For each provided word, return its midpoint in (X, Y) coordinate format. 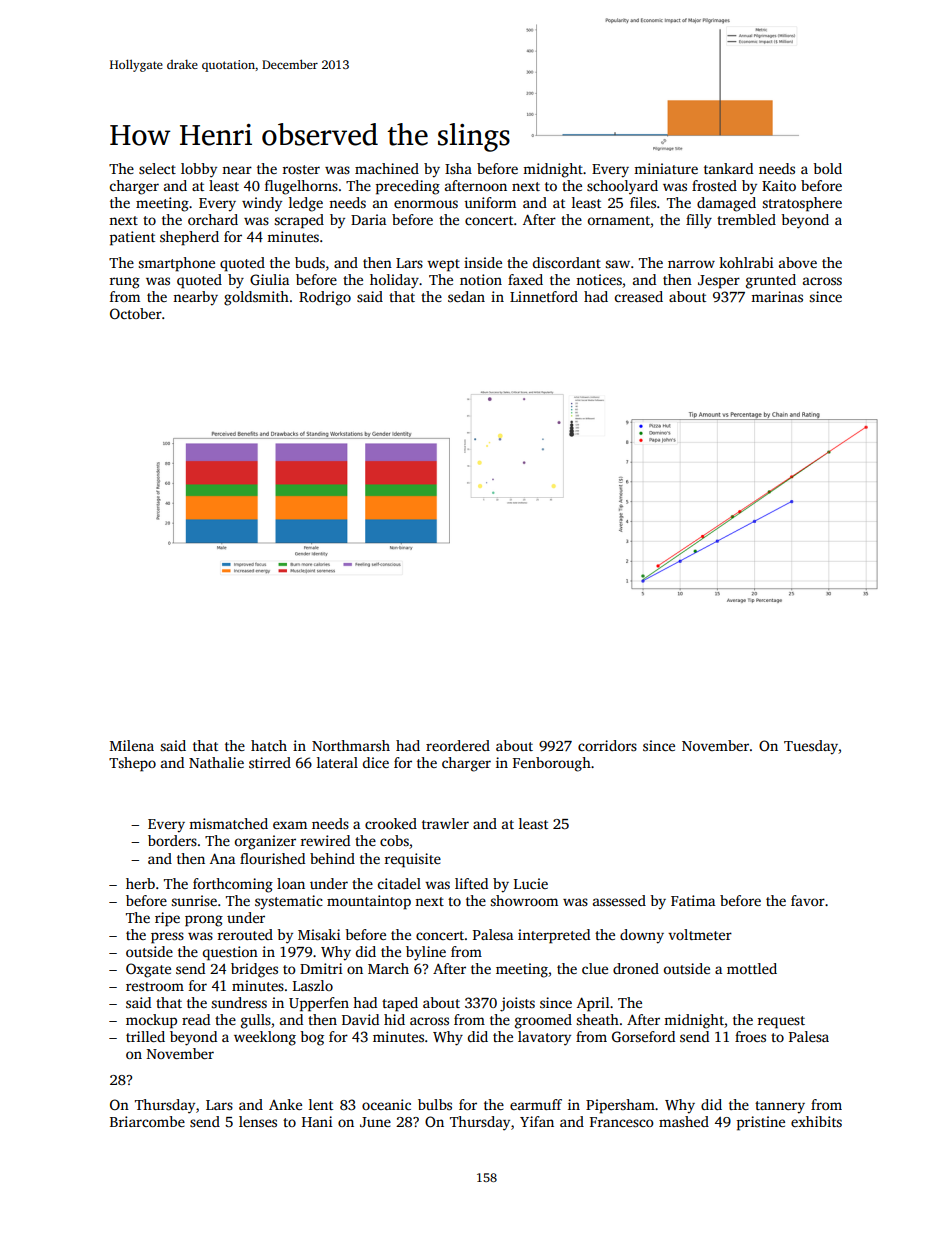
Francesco (622, 1122)
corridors (607, 745)
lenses (258, 1121)
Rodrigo (325, 298)
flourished (272, 858)
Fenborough (552, 764)
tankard (728, 168)
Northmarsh (351, 745)
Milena (132, 745)
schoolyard (622, 187)
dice (376, 762)
